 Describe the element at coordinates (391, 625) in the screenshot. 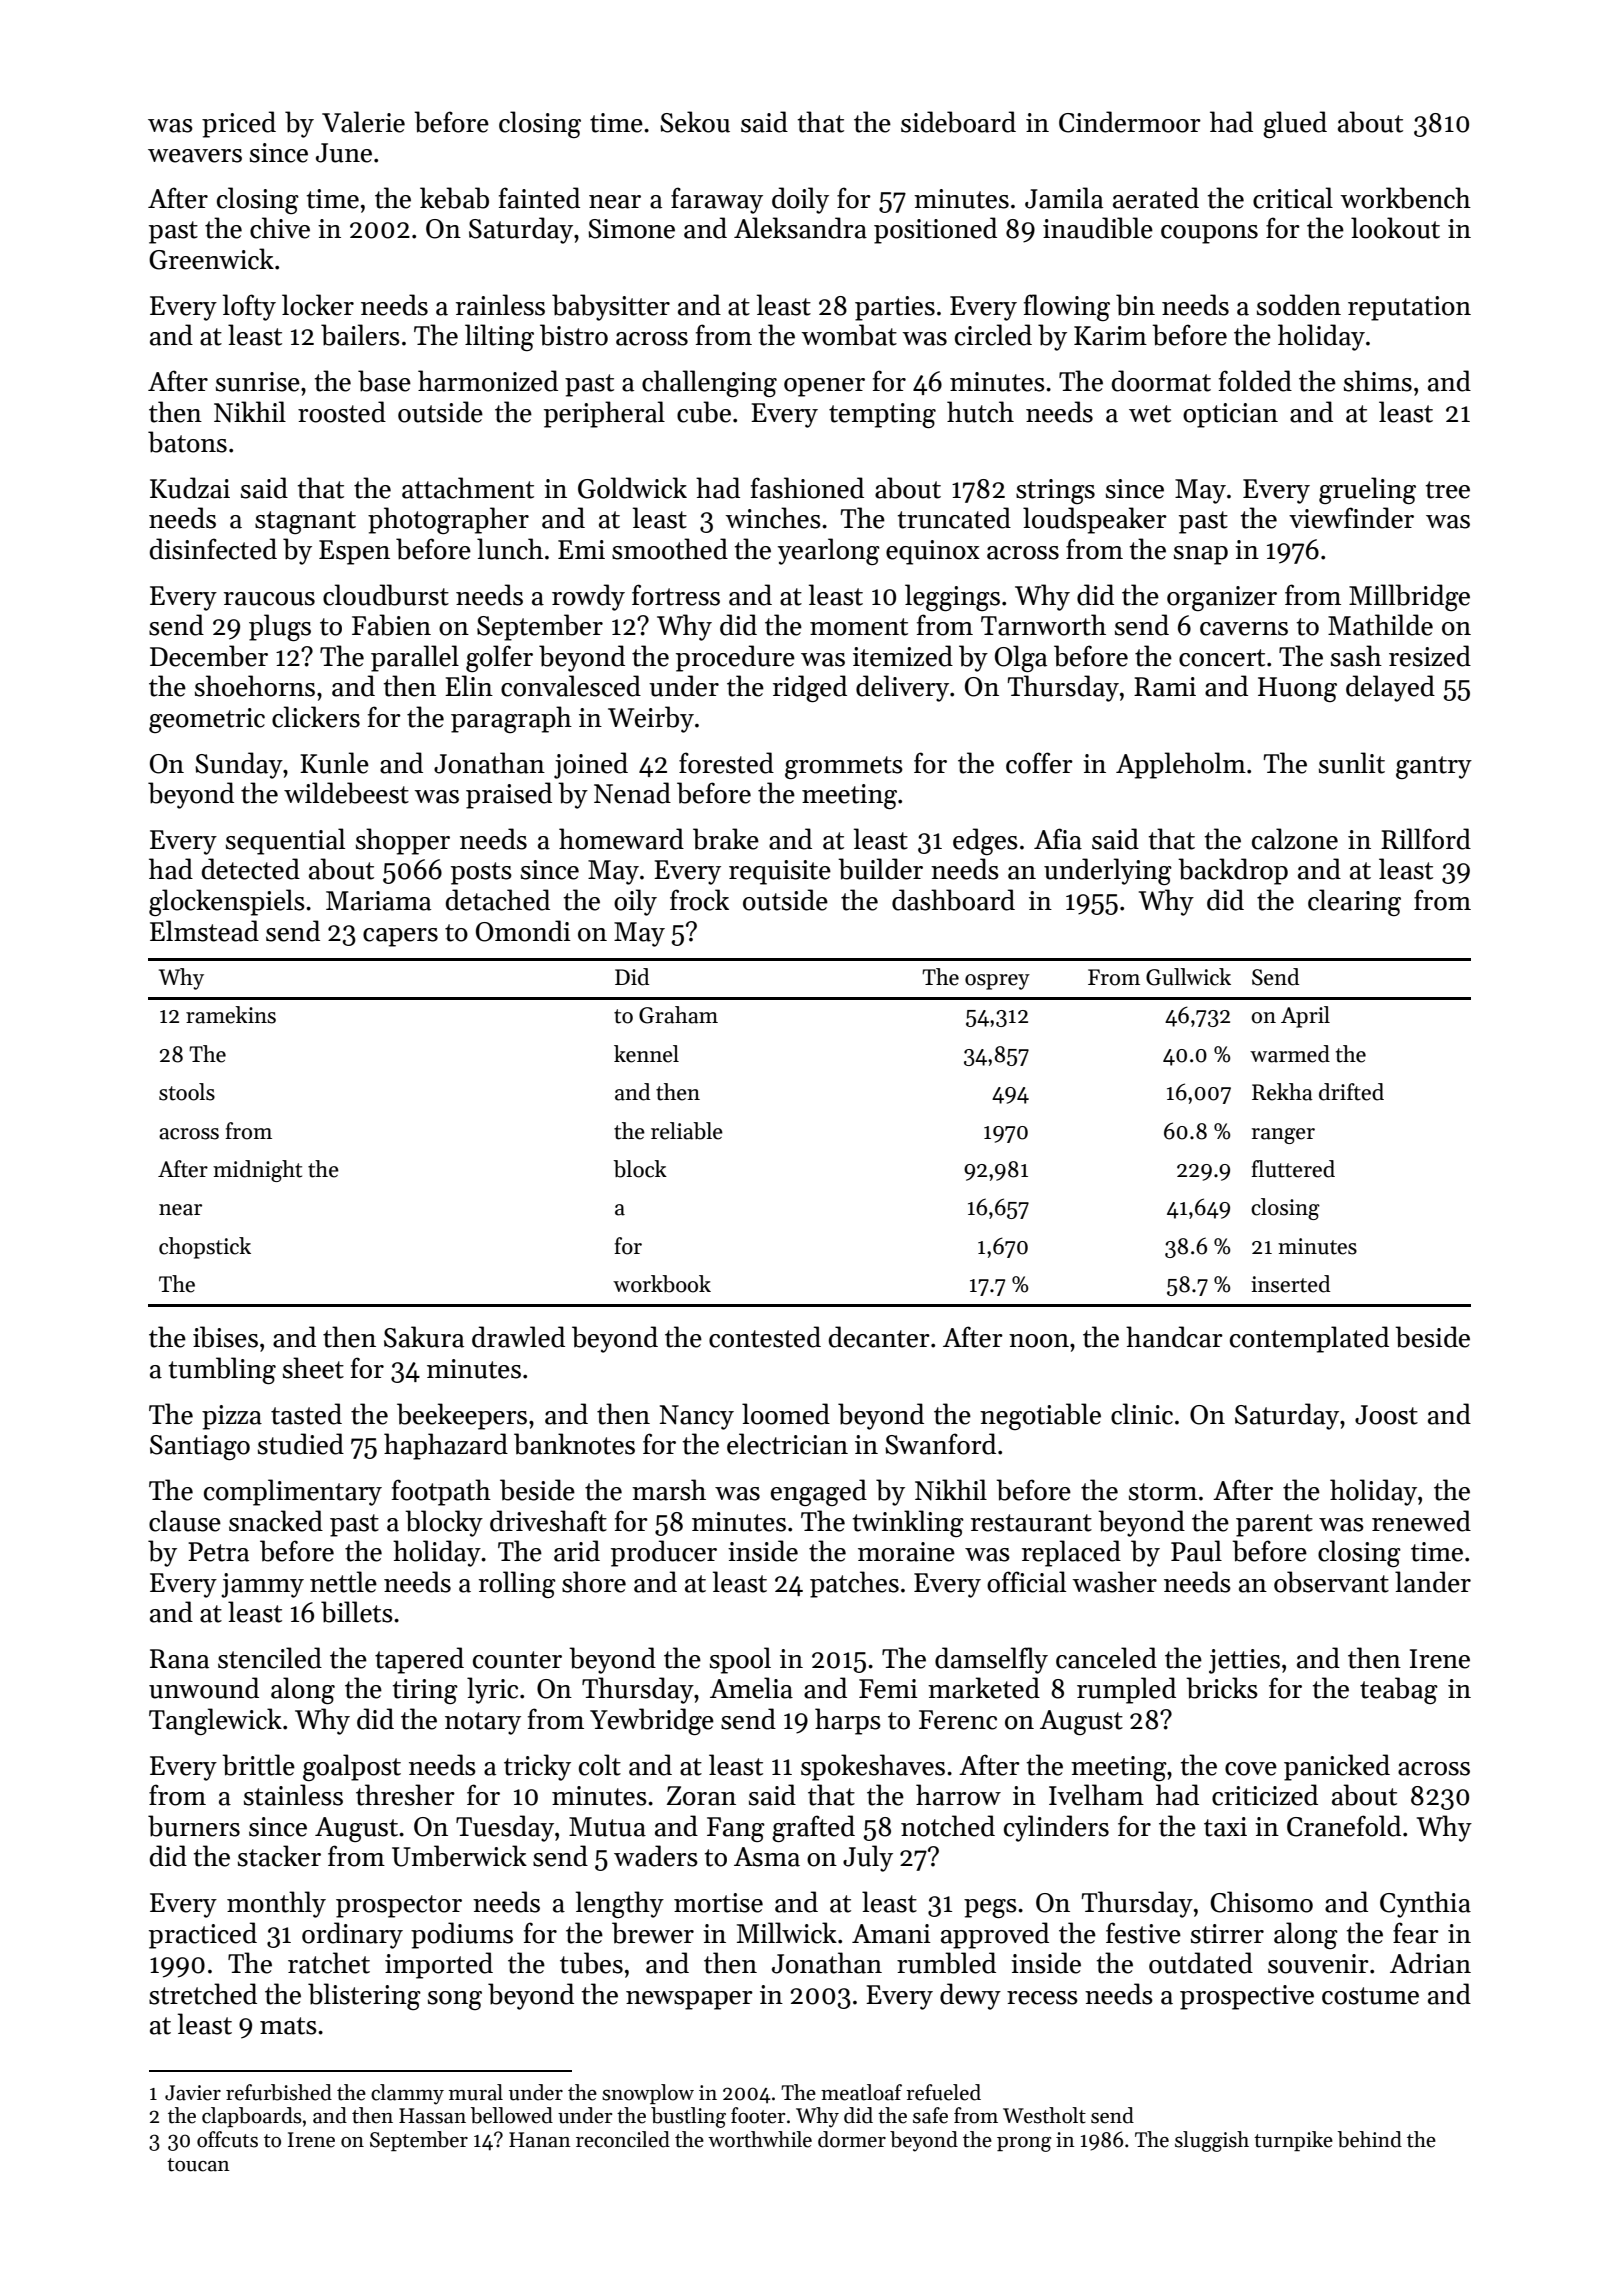

I see `Fabien` at that location.
